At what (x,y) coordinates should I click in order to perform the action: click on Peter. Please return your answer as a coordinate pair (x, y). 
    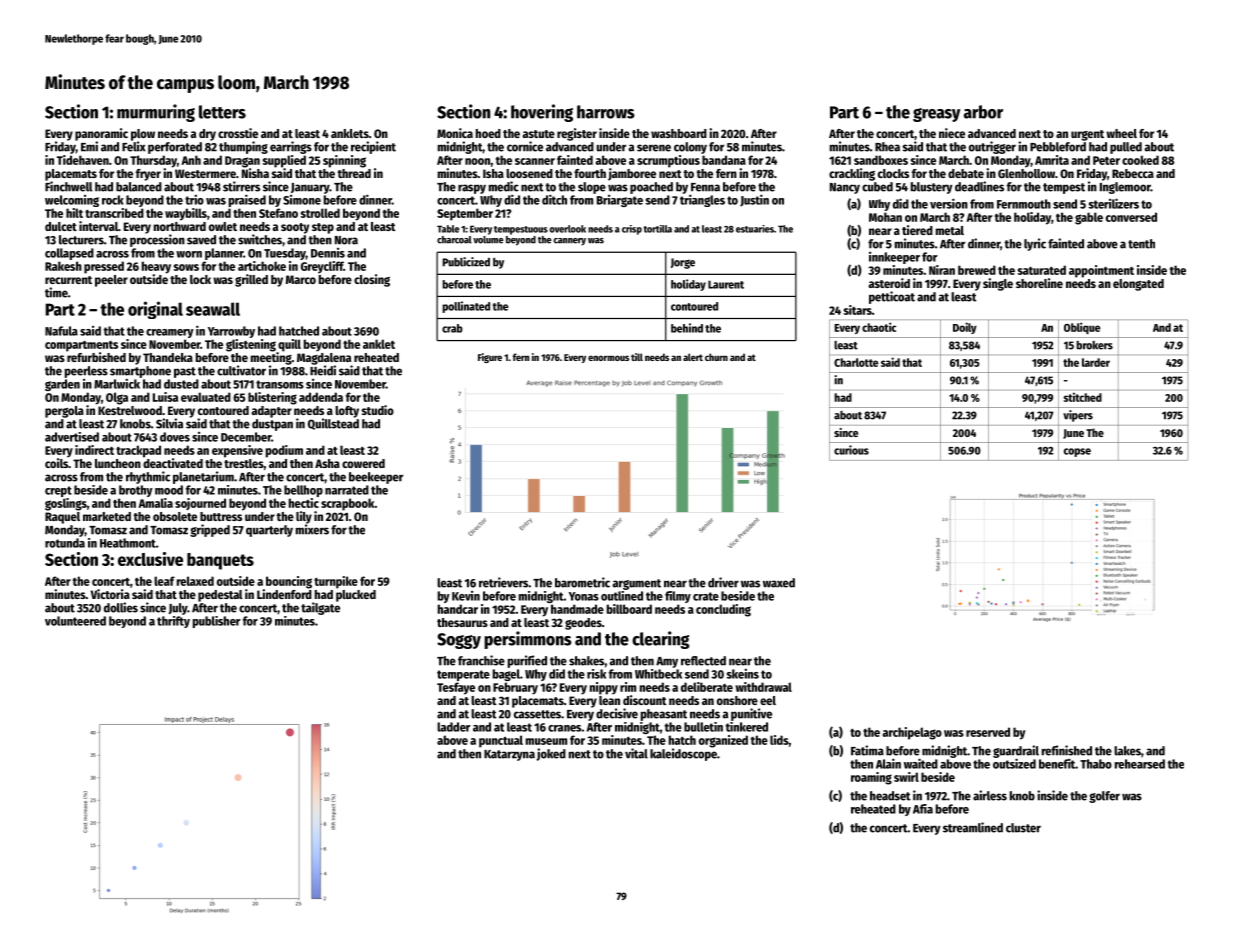
    Looking at the image, I should click on (1106, 160).
